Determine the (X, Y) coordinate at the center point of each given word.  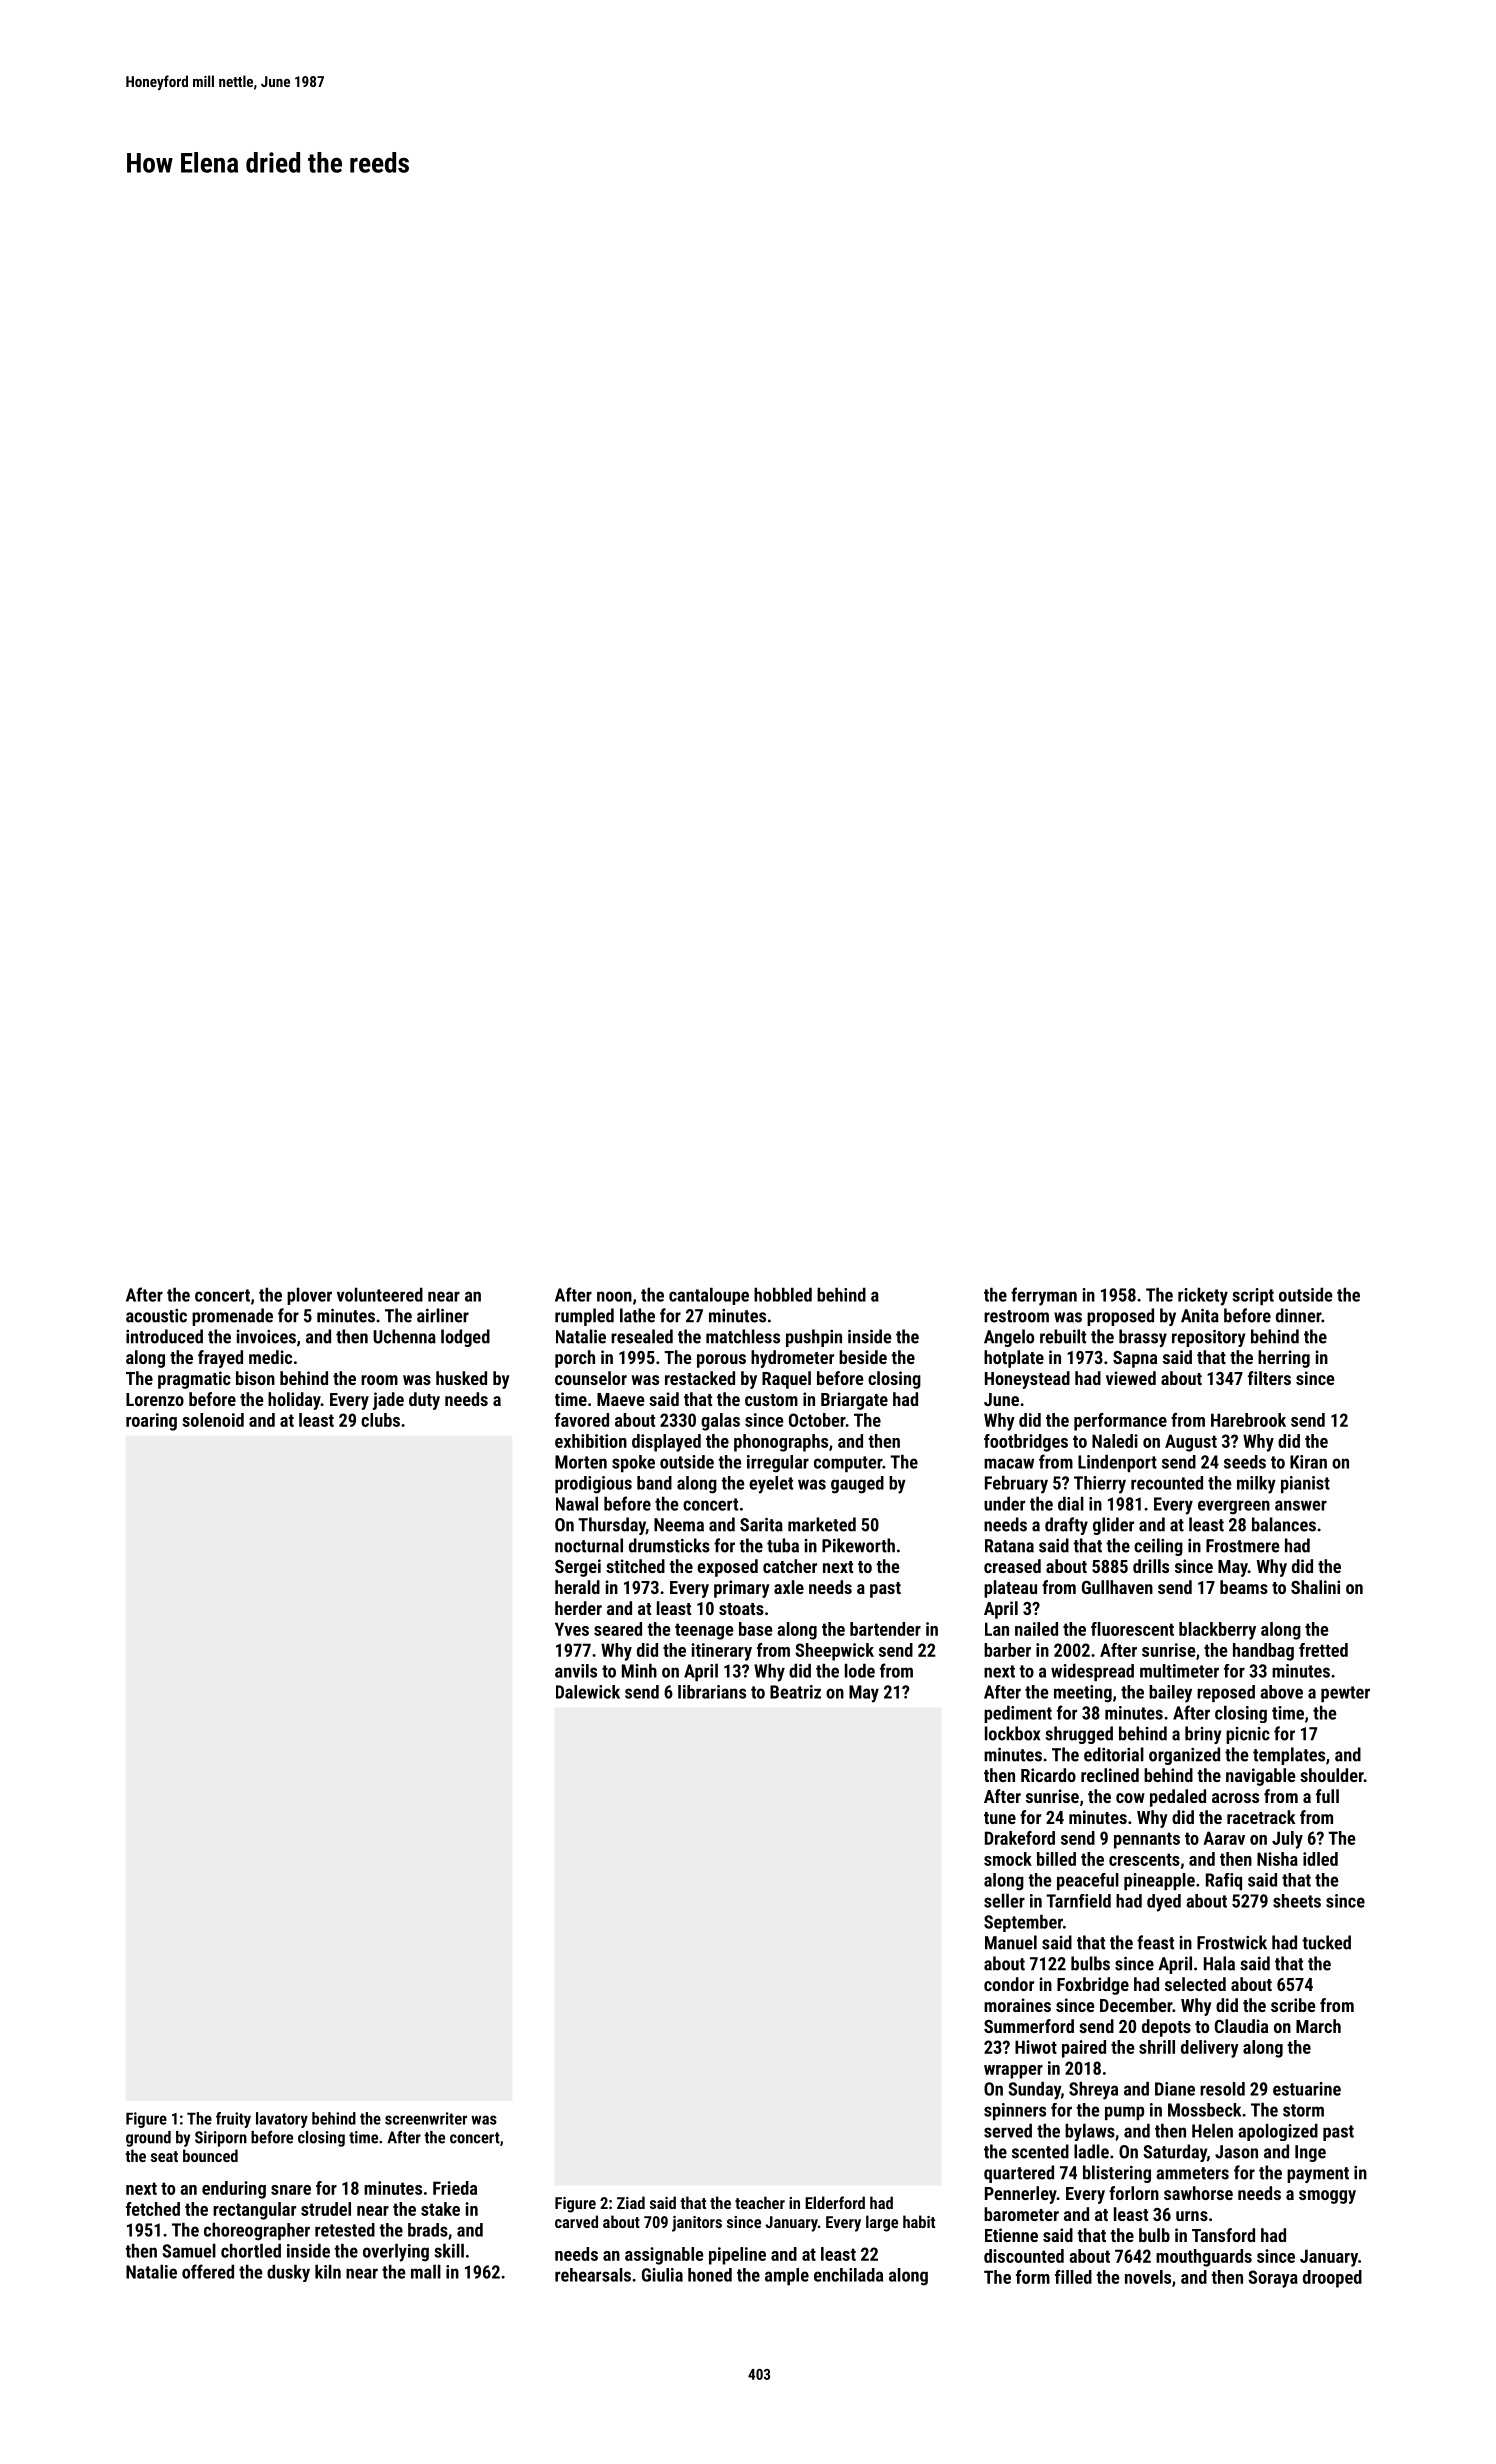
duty (424, 1401)
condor (1009, 1984)
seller (1004, 1900)
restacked (700, 1378)
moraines (1017, 2005)
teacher (760, 2202)
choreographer (257, 2231)
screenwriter (426, 2118)
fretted (1323, 1650)
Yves (572, 1629)
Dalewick (588, 1692)
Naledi (1115, 1441)
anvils (576, 1671)
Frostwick (1232, 1942)
